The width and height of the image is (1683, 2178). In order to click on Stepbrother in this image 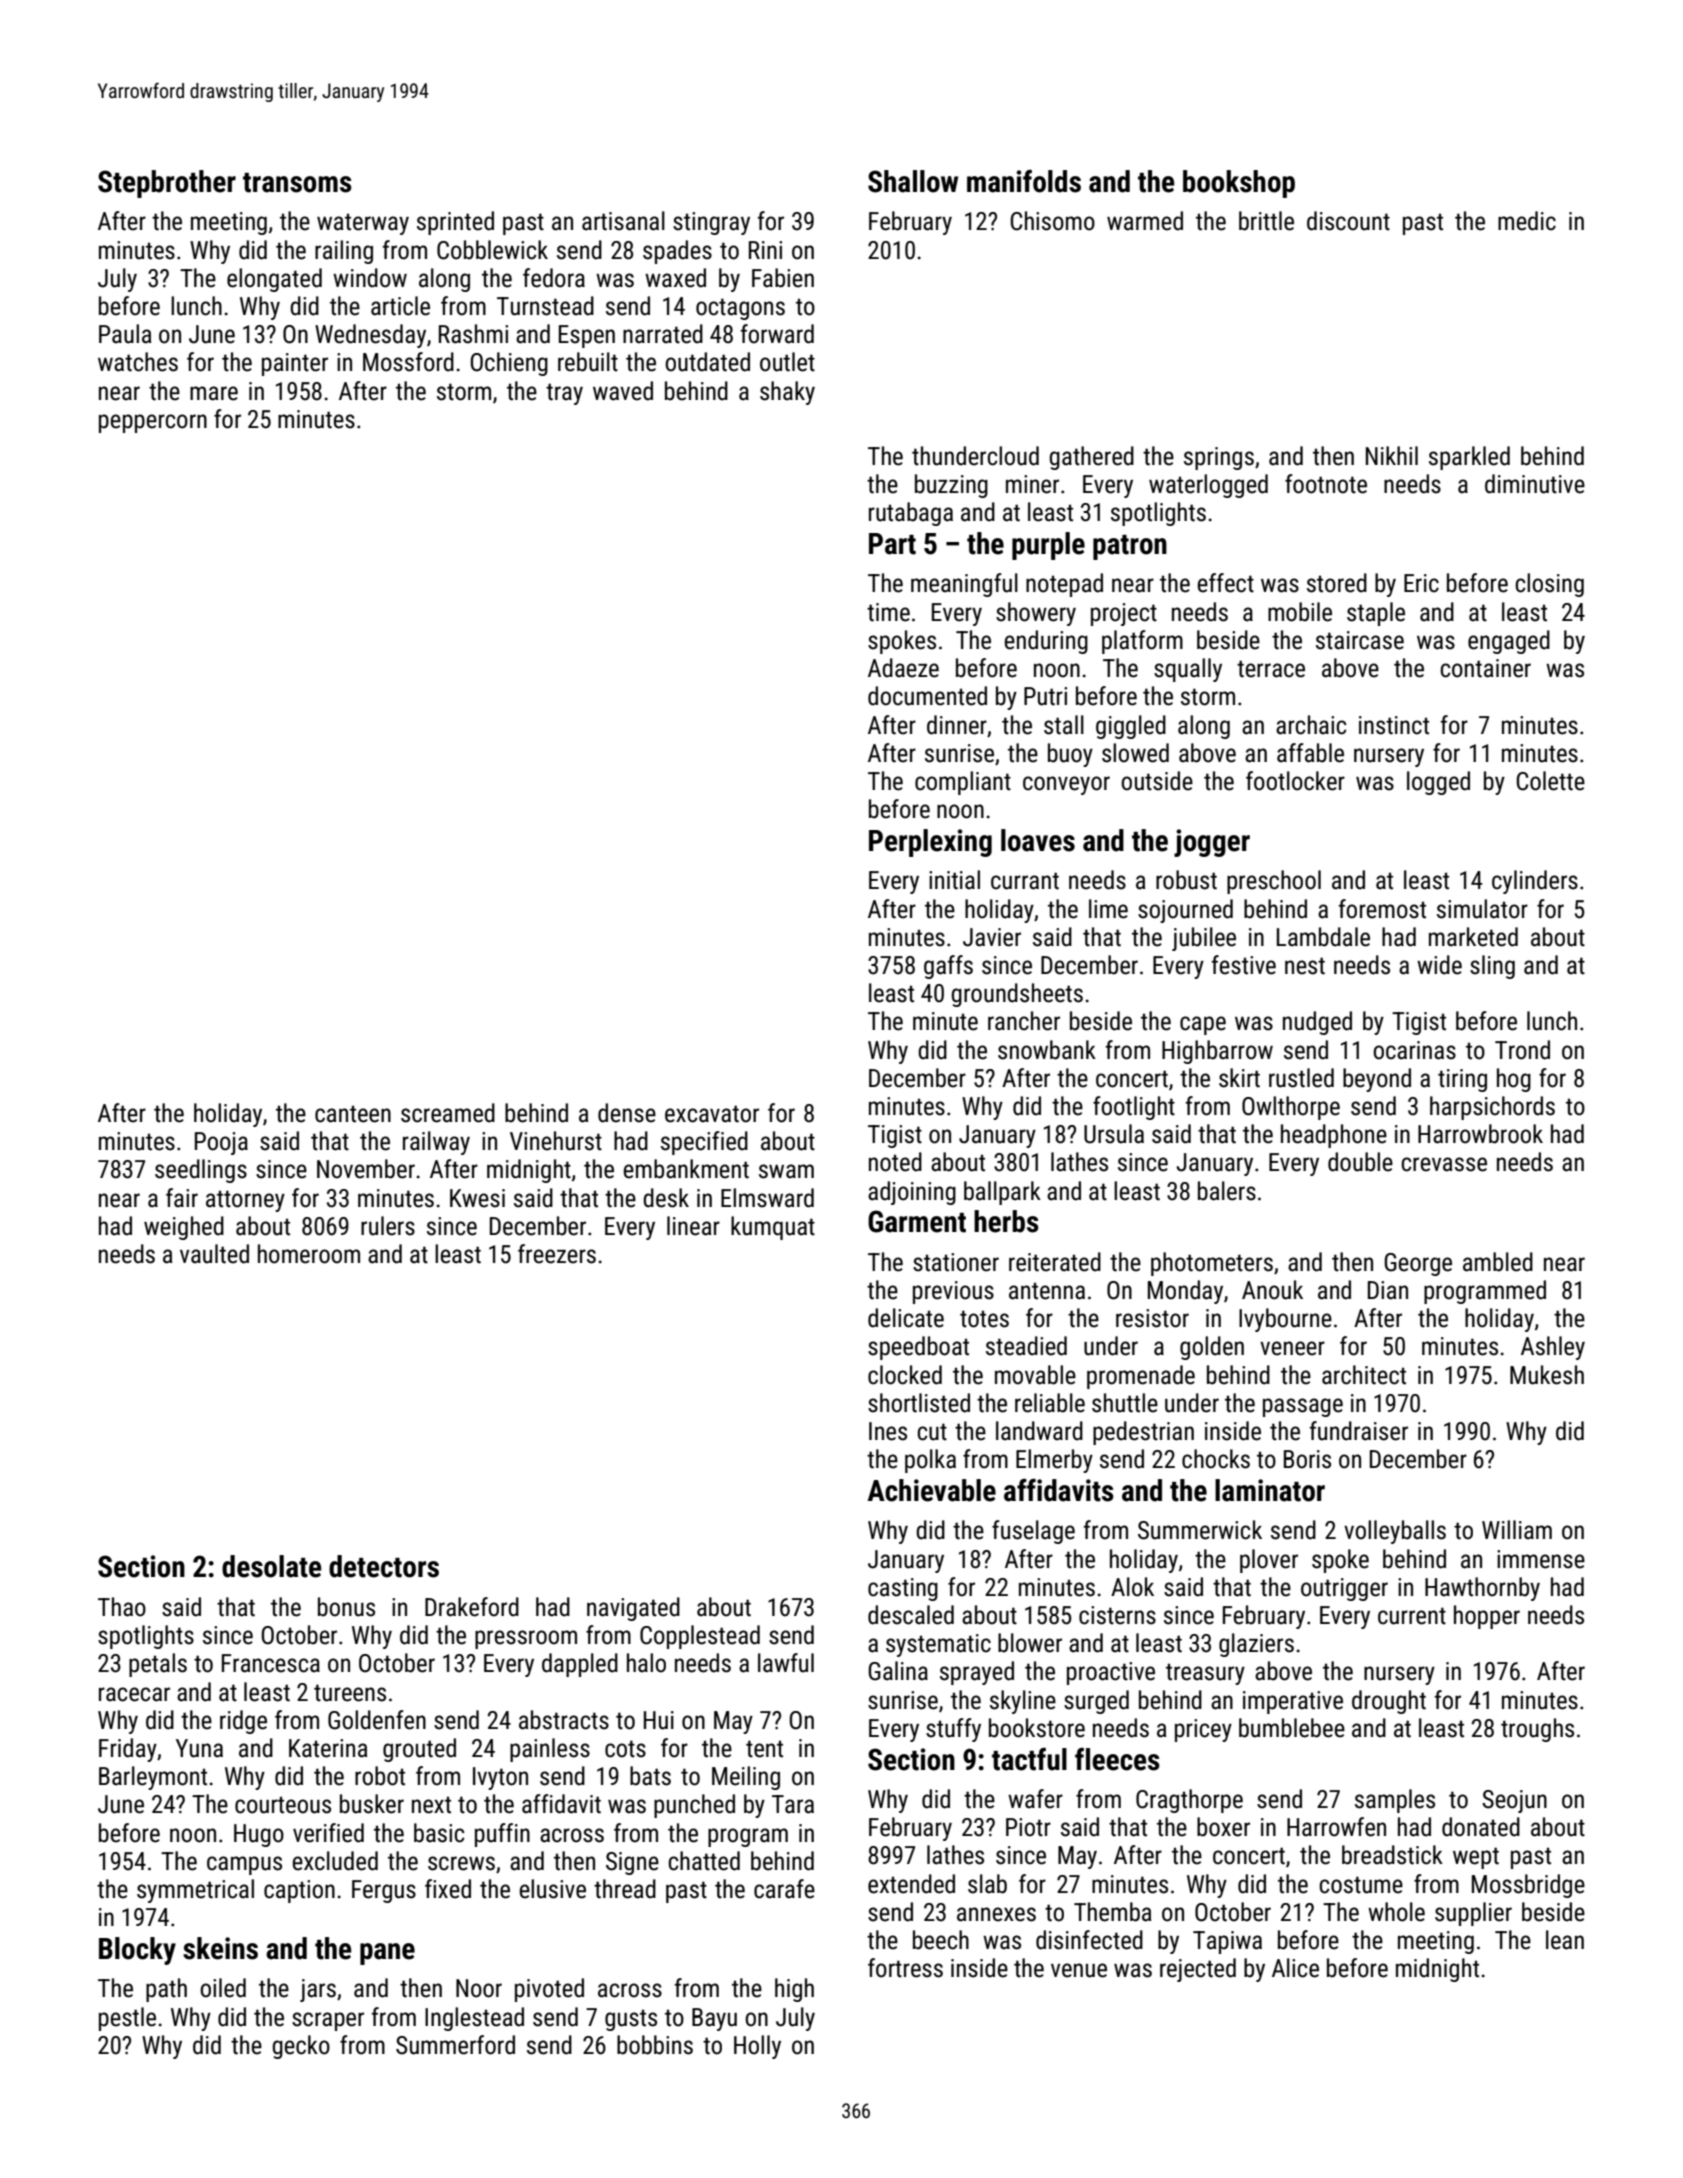, I will do `click(167, 184)`.
